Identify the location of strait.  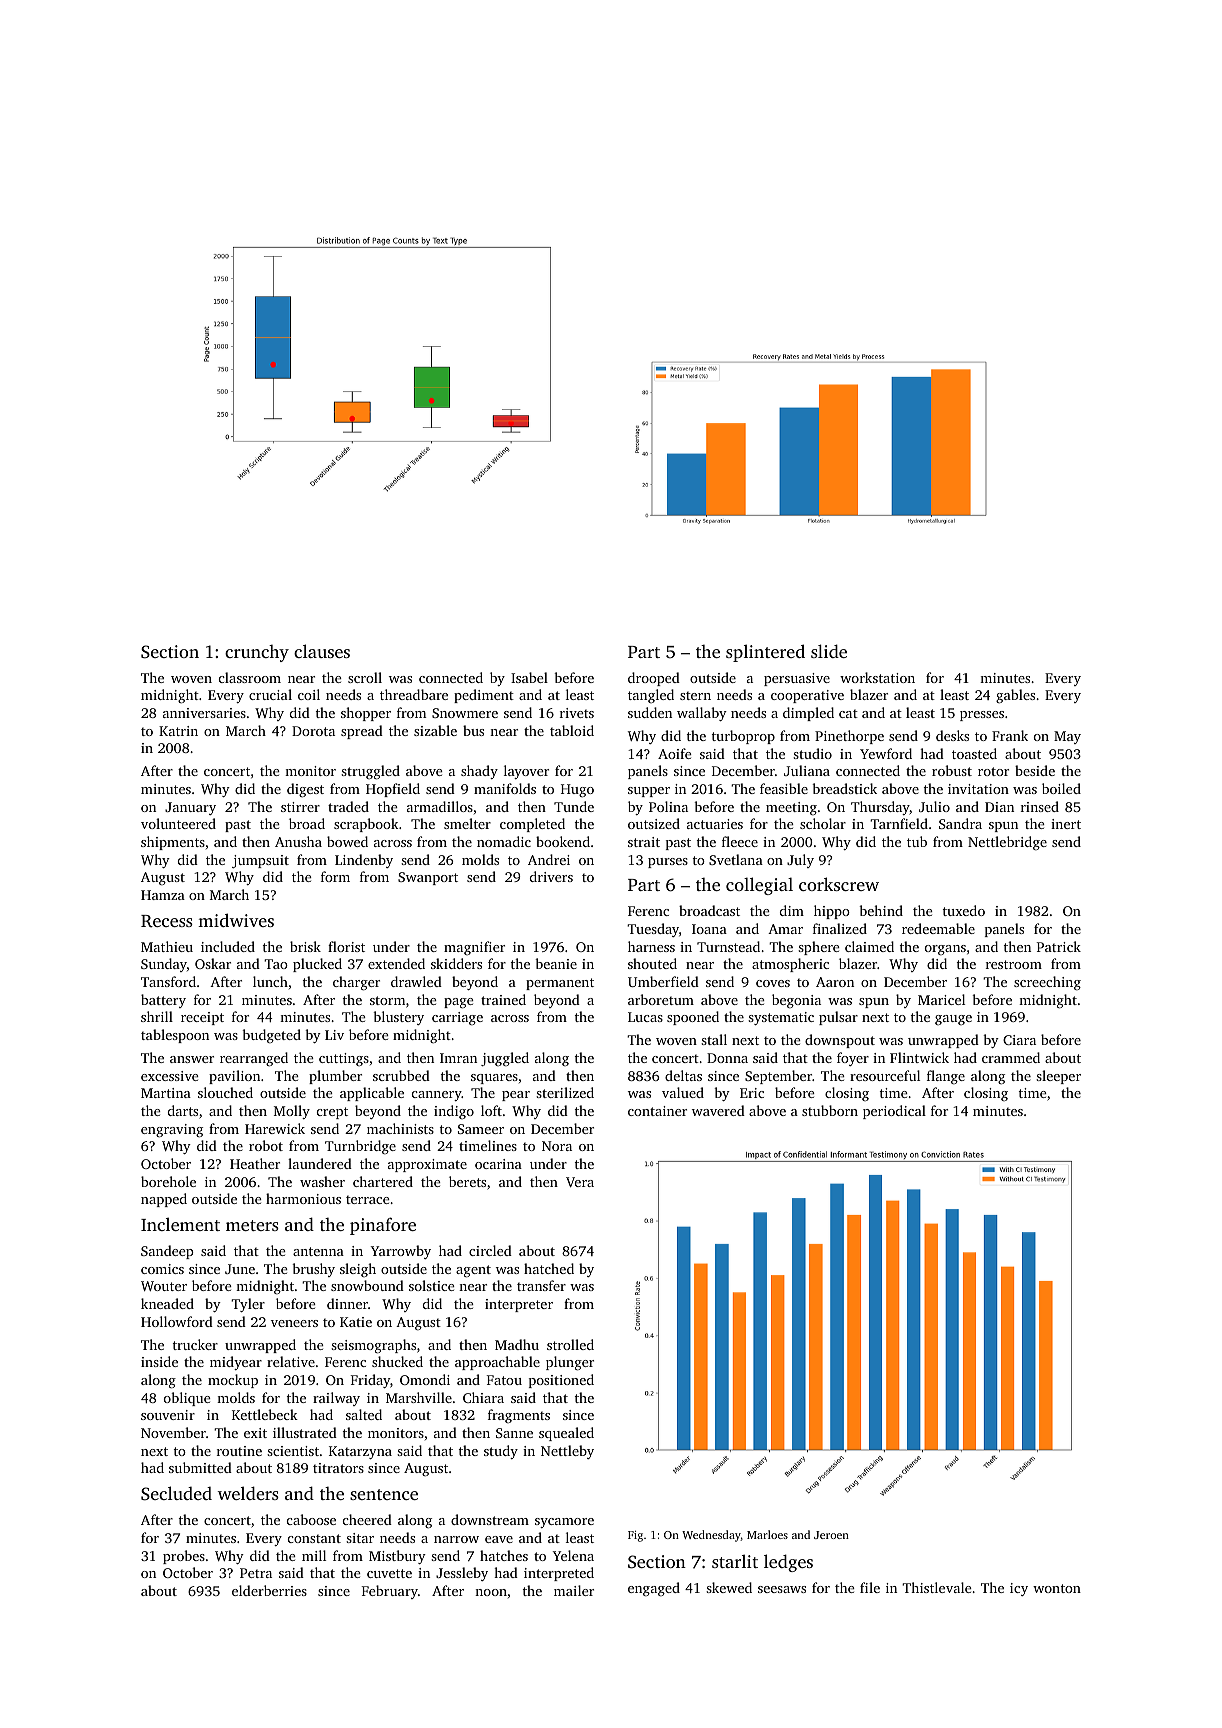
(644, 842).
